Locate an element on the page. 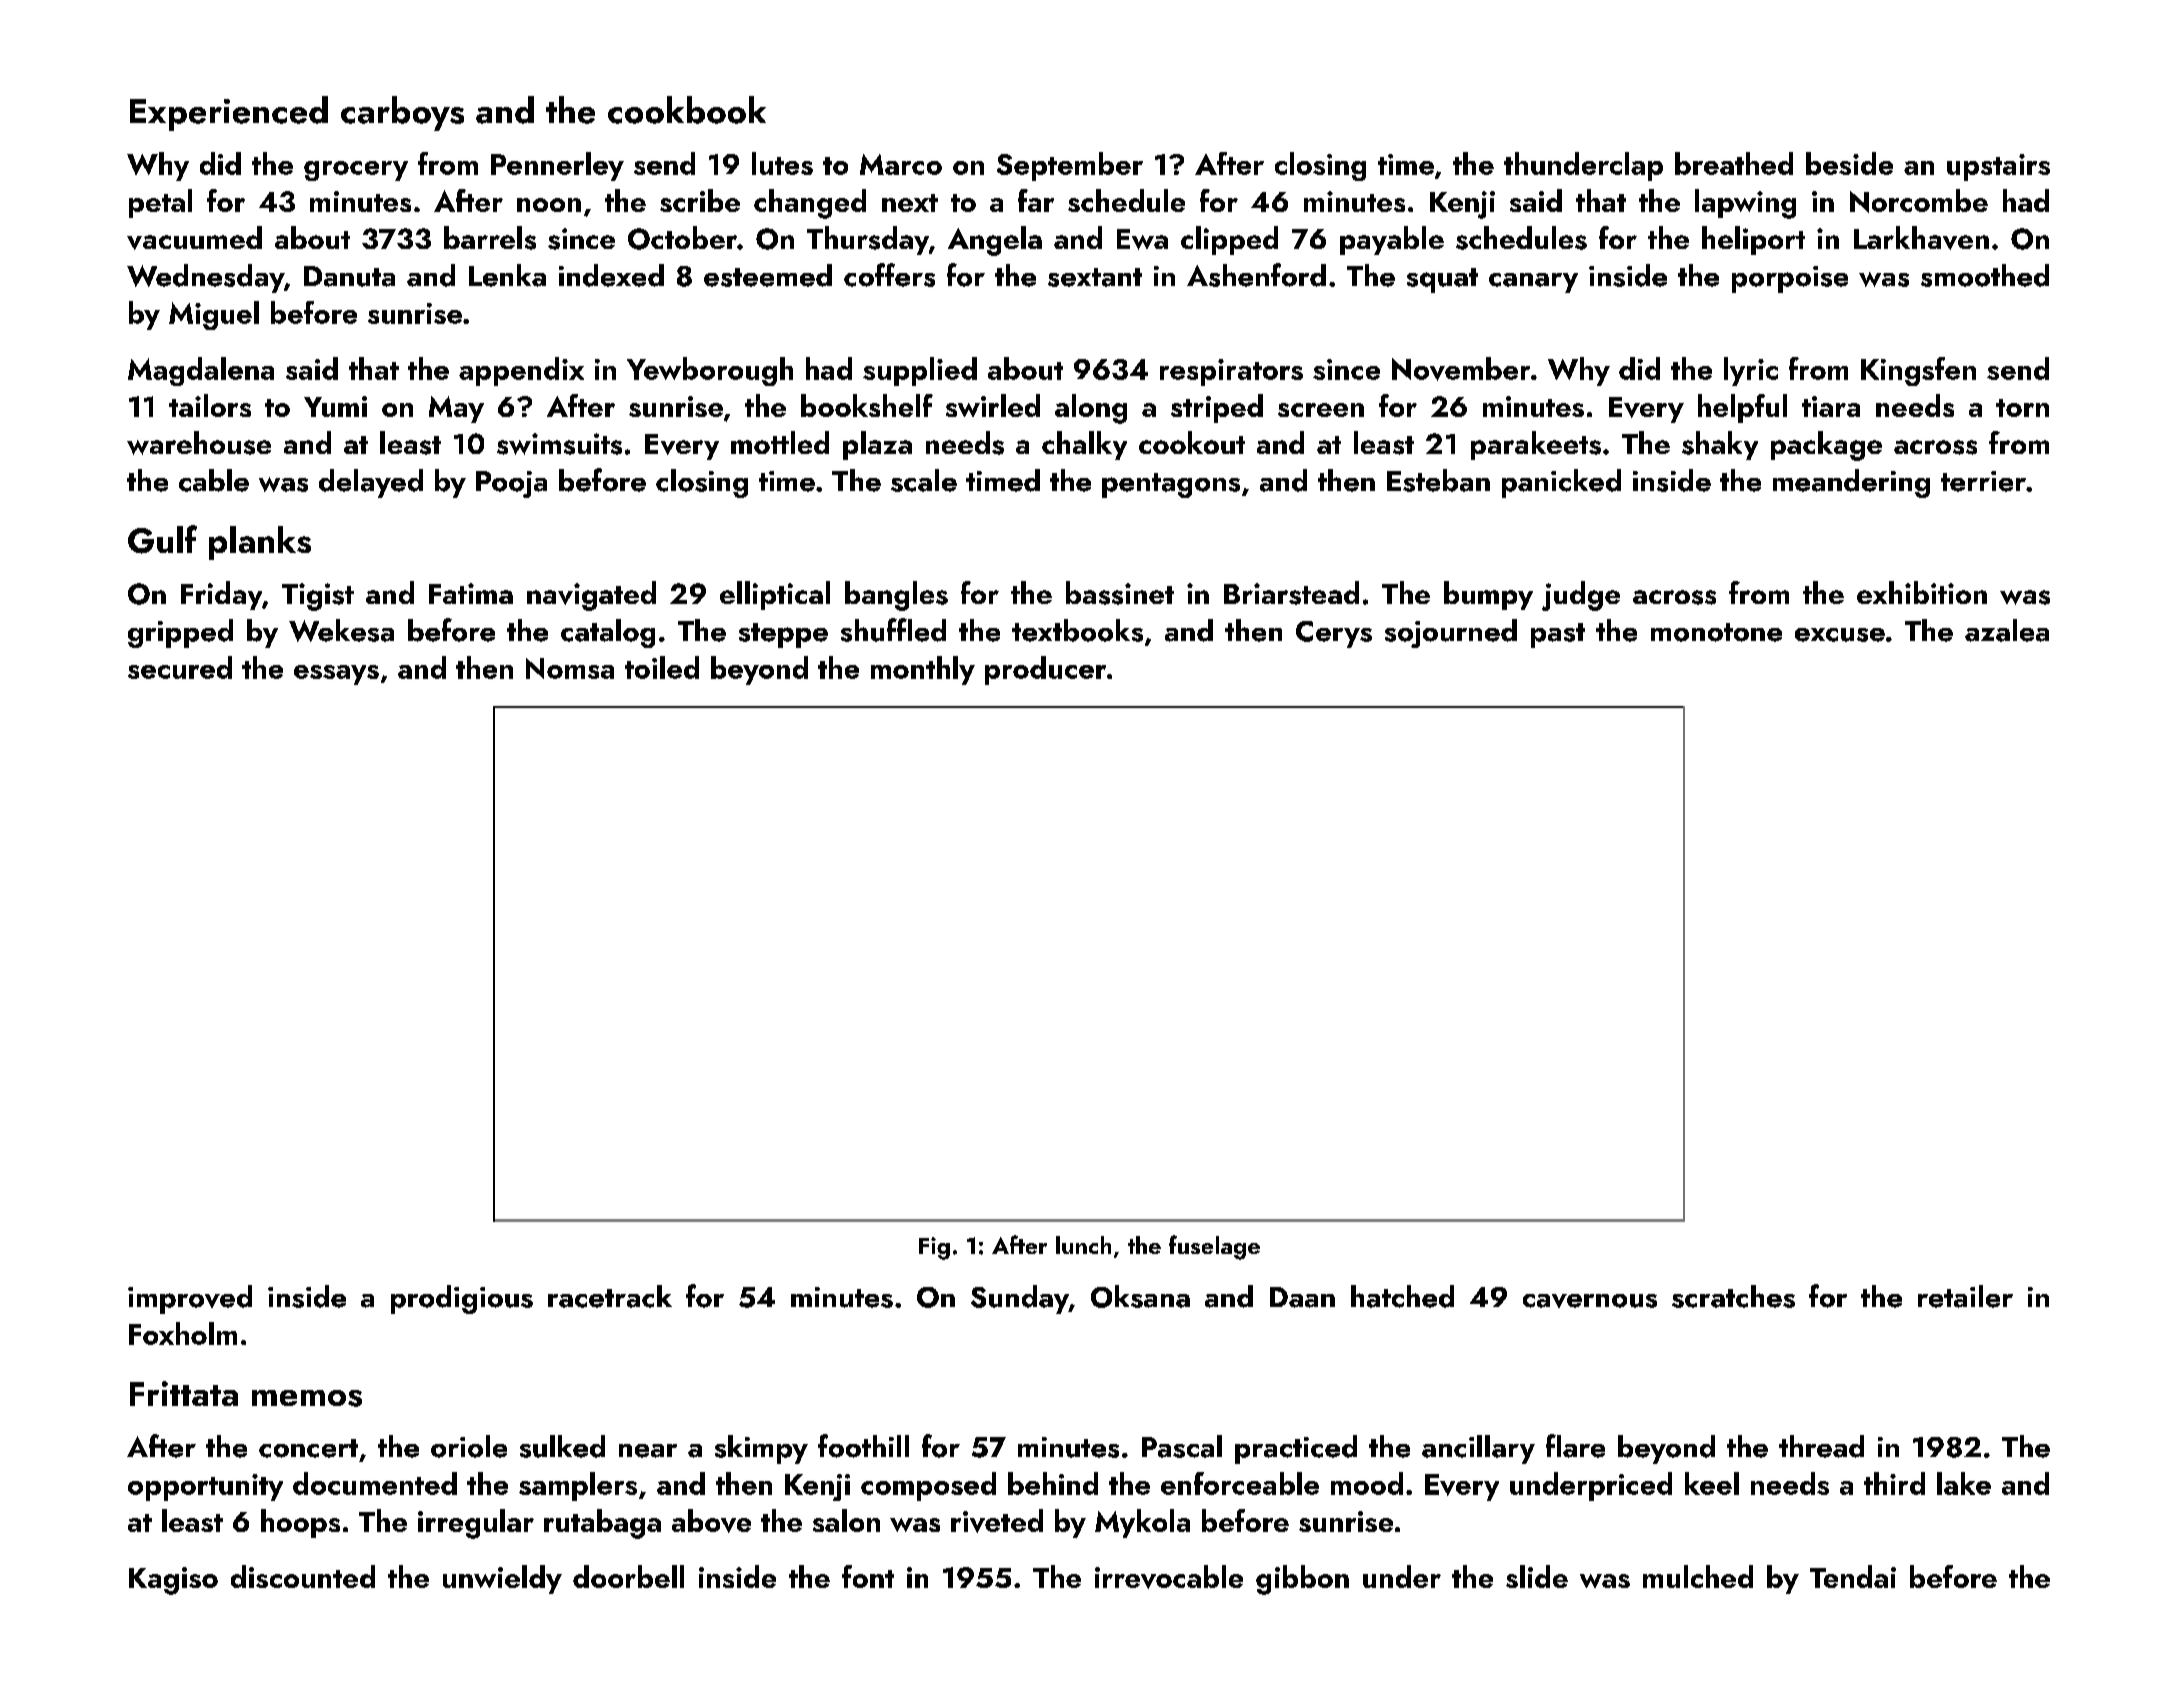  Sunday is located at coordinates (1020, 1299).
